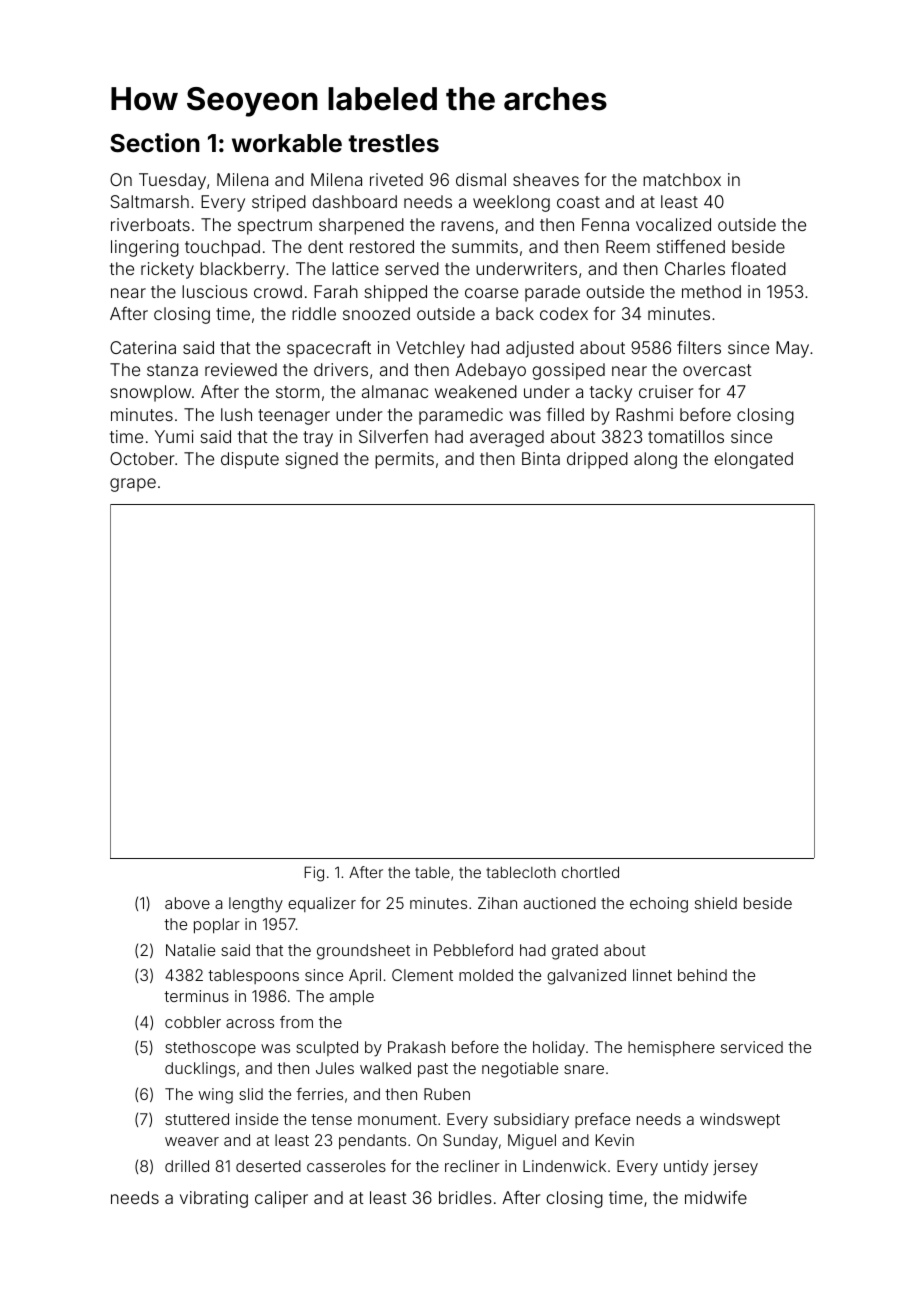 The image size is (924, 1308). I want to click on matchbox, so click(682, 179).
